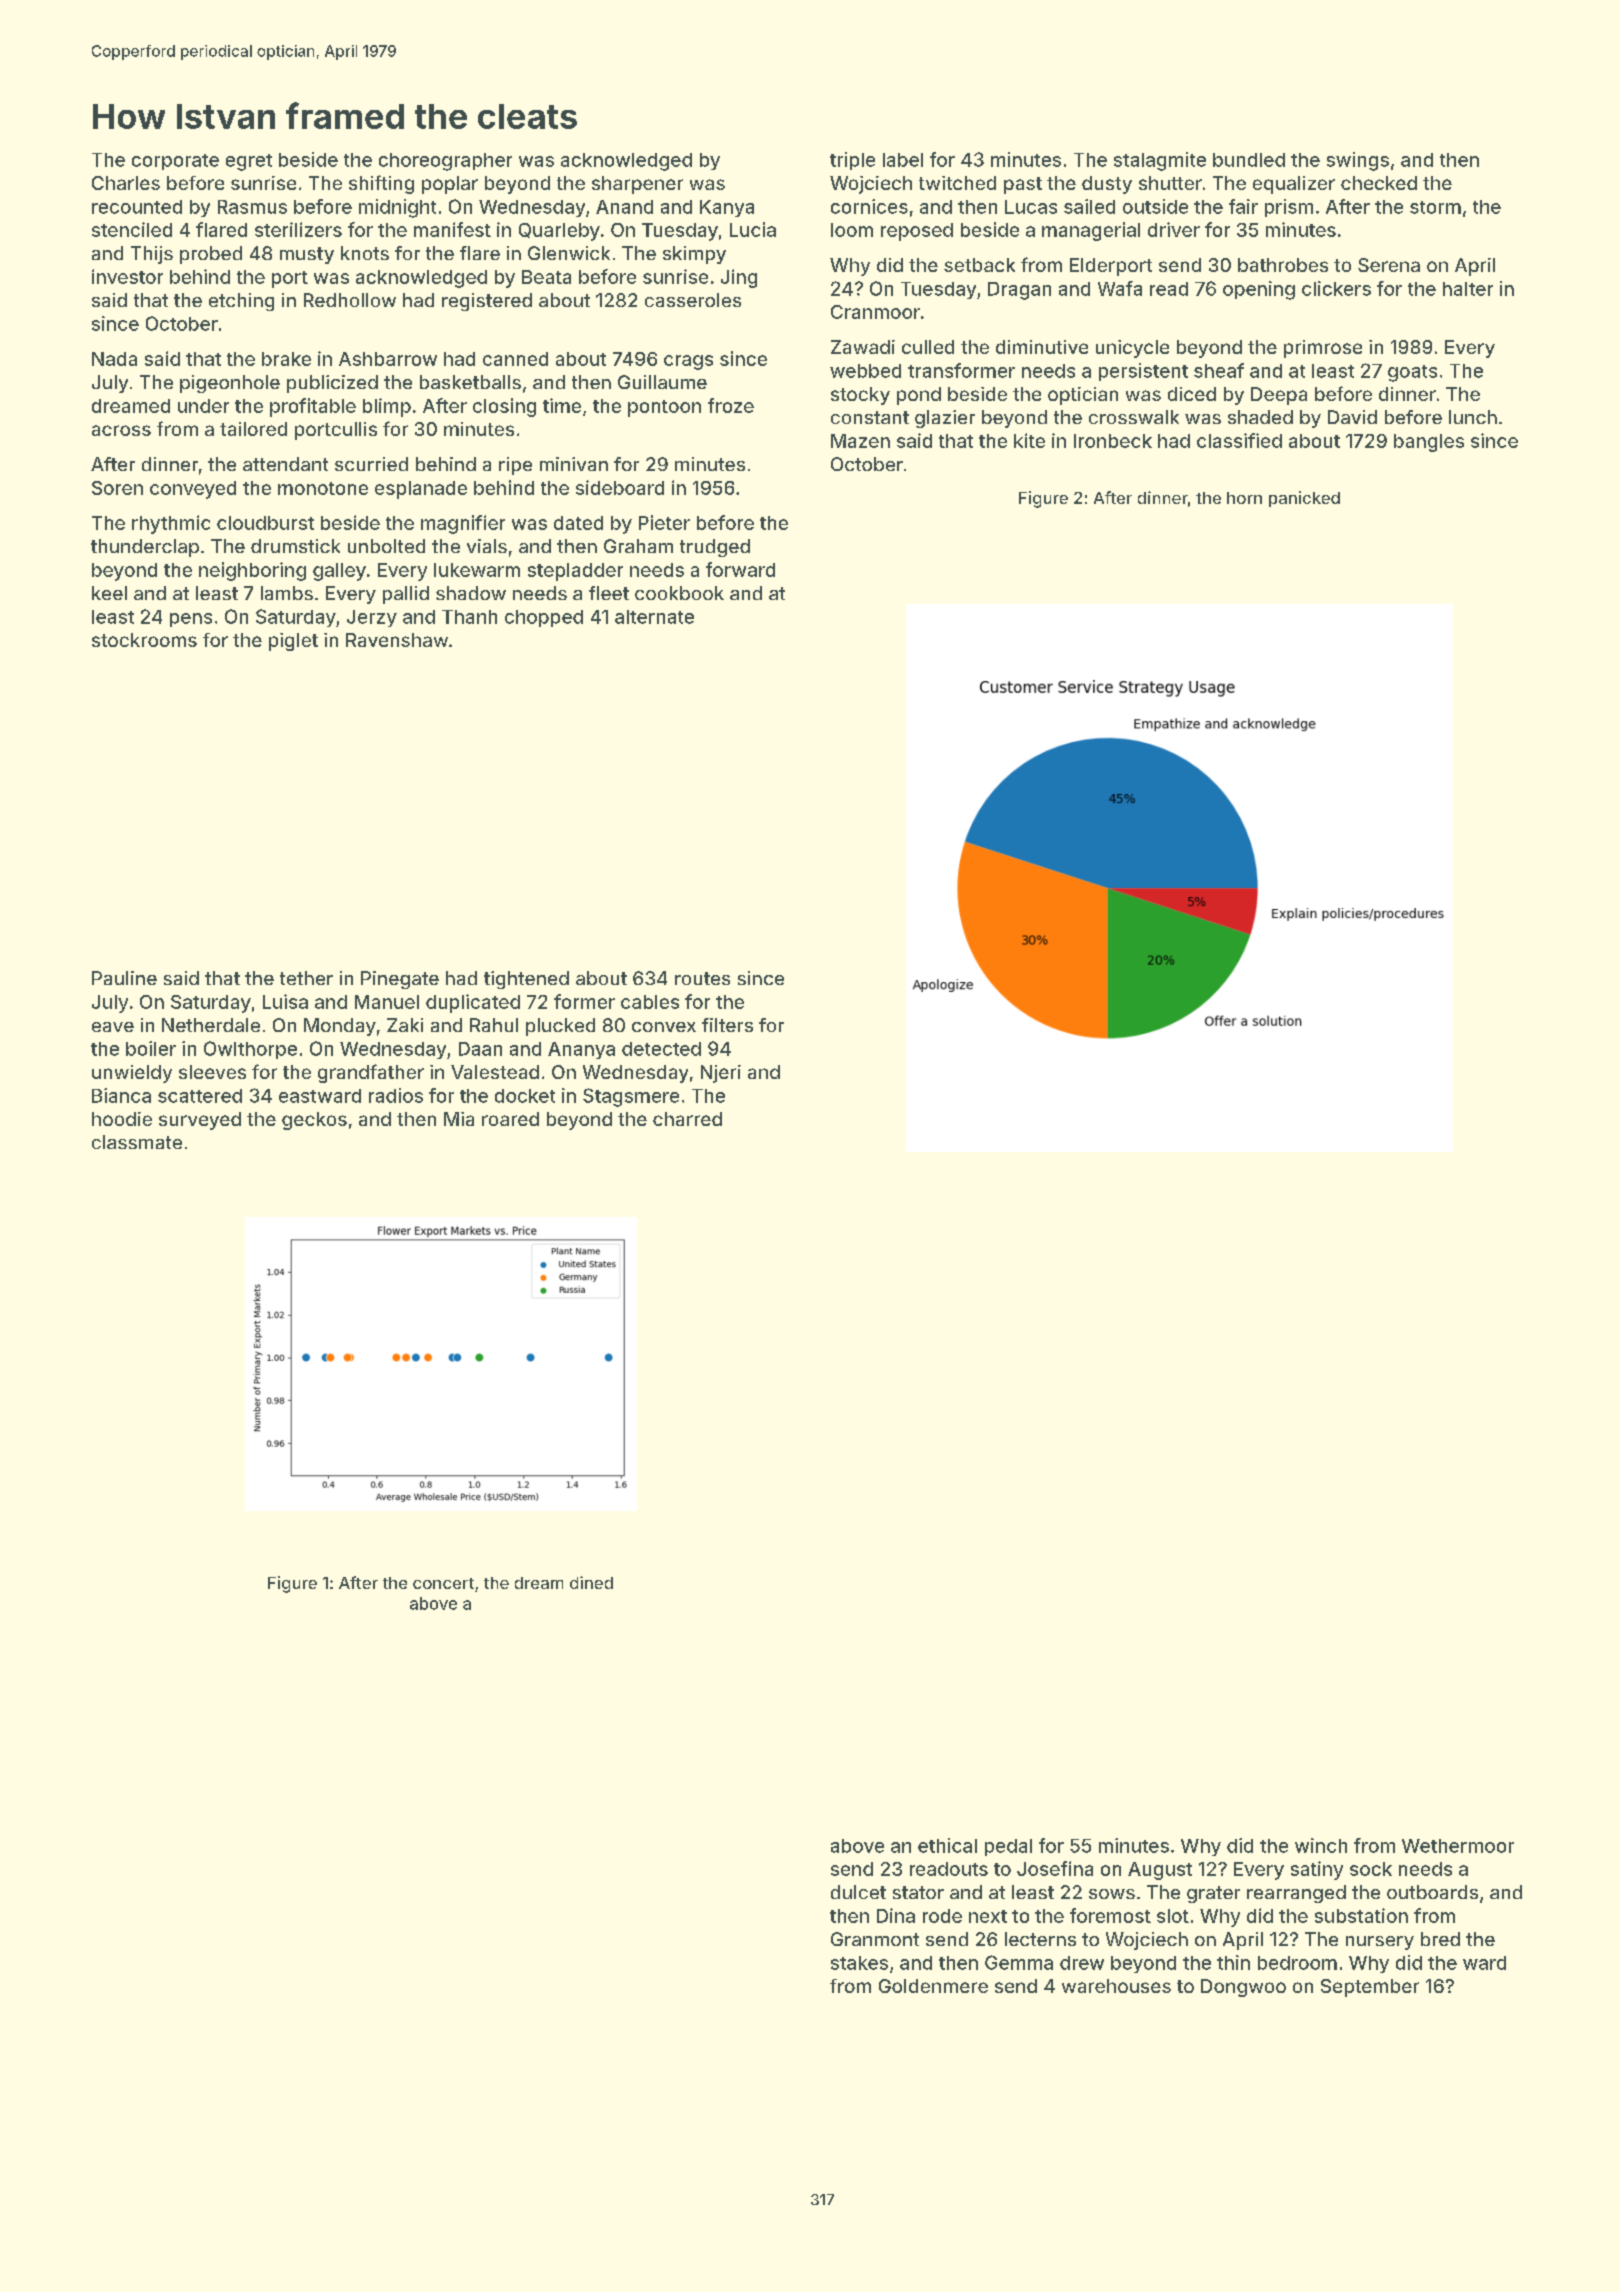 The height and width of the page is (2292, 1620). What do you see at coordinates (727, 1025) in the page?
I see `filters` at bounding box center [727, 1025].
